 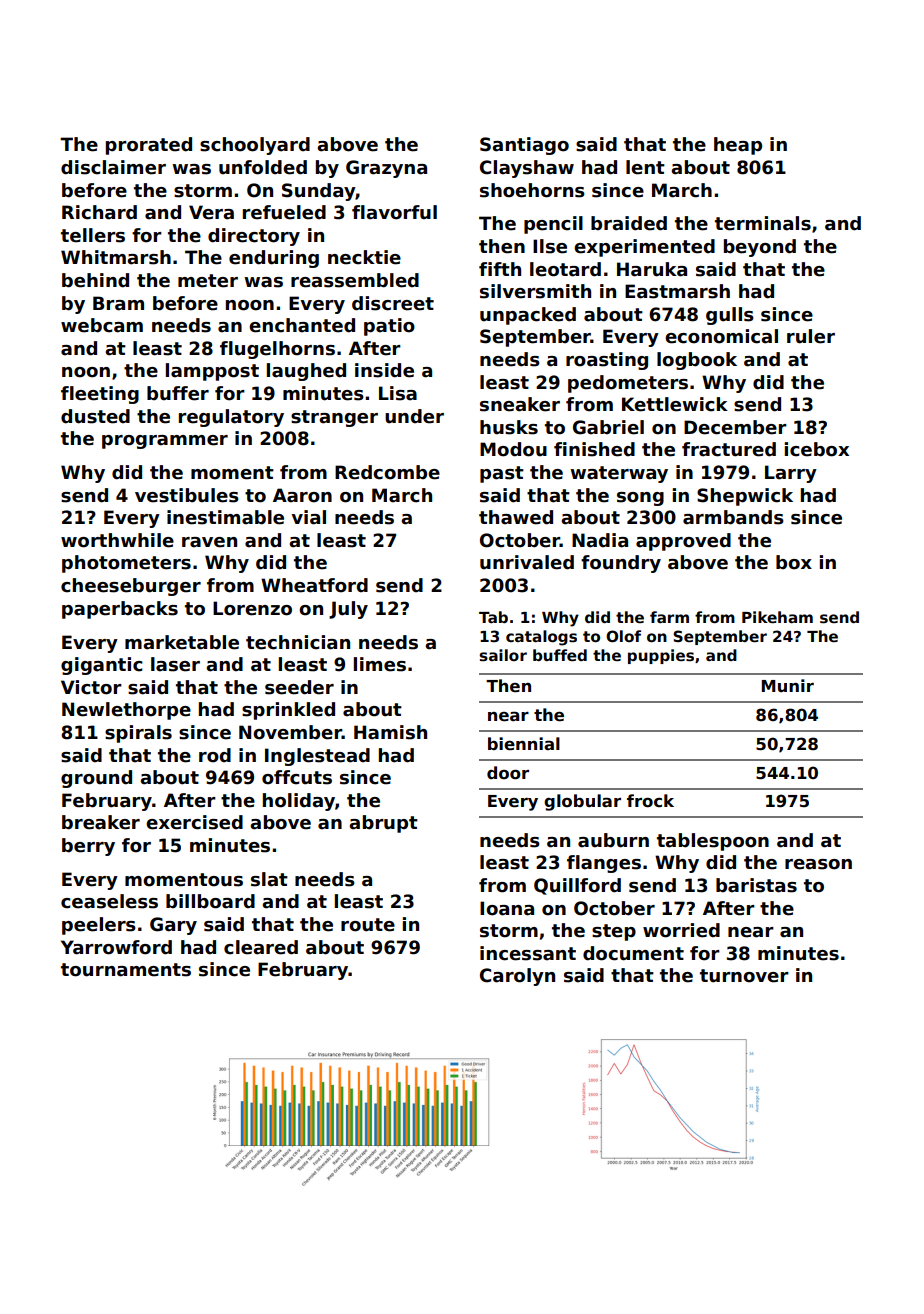 What do you see at coordinates (394, 212) in the image?
I see `flavorful` at bounding box center [394, 212].
